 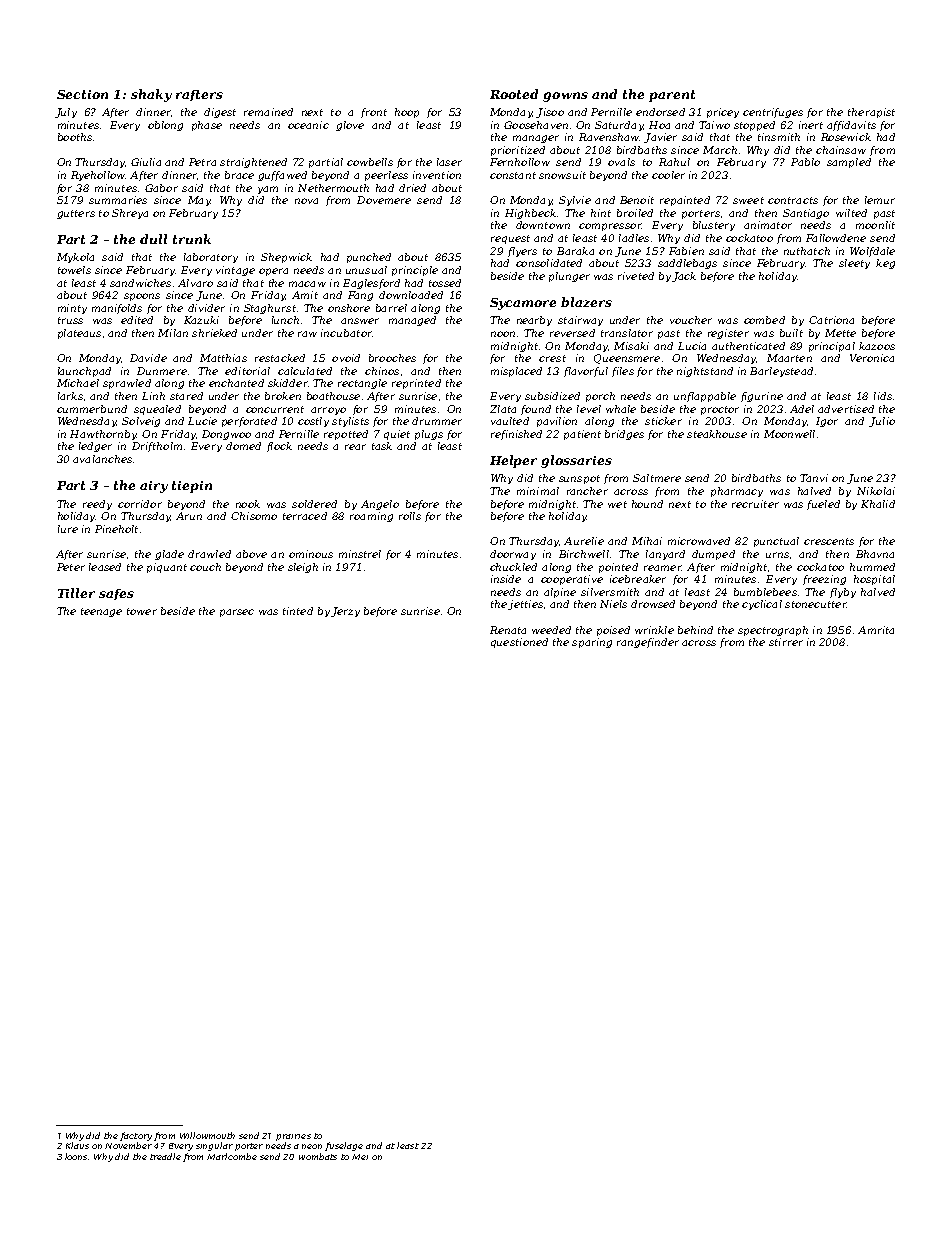 What do you see at coordinates (814, 478) in the document?
I see `Tanvi` at bounding box center [814, 478].
